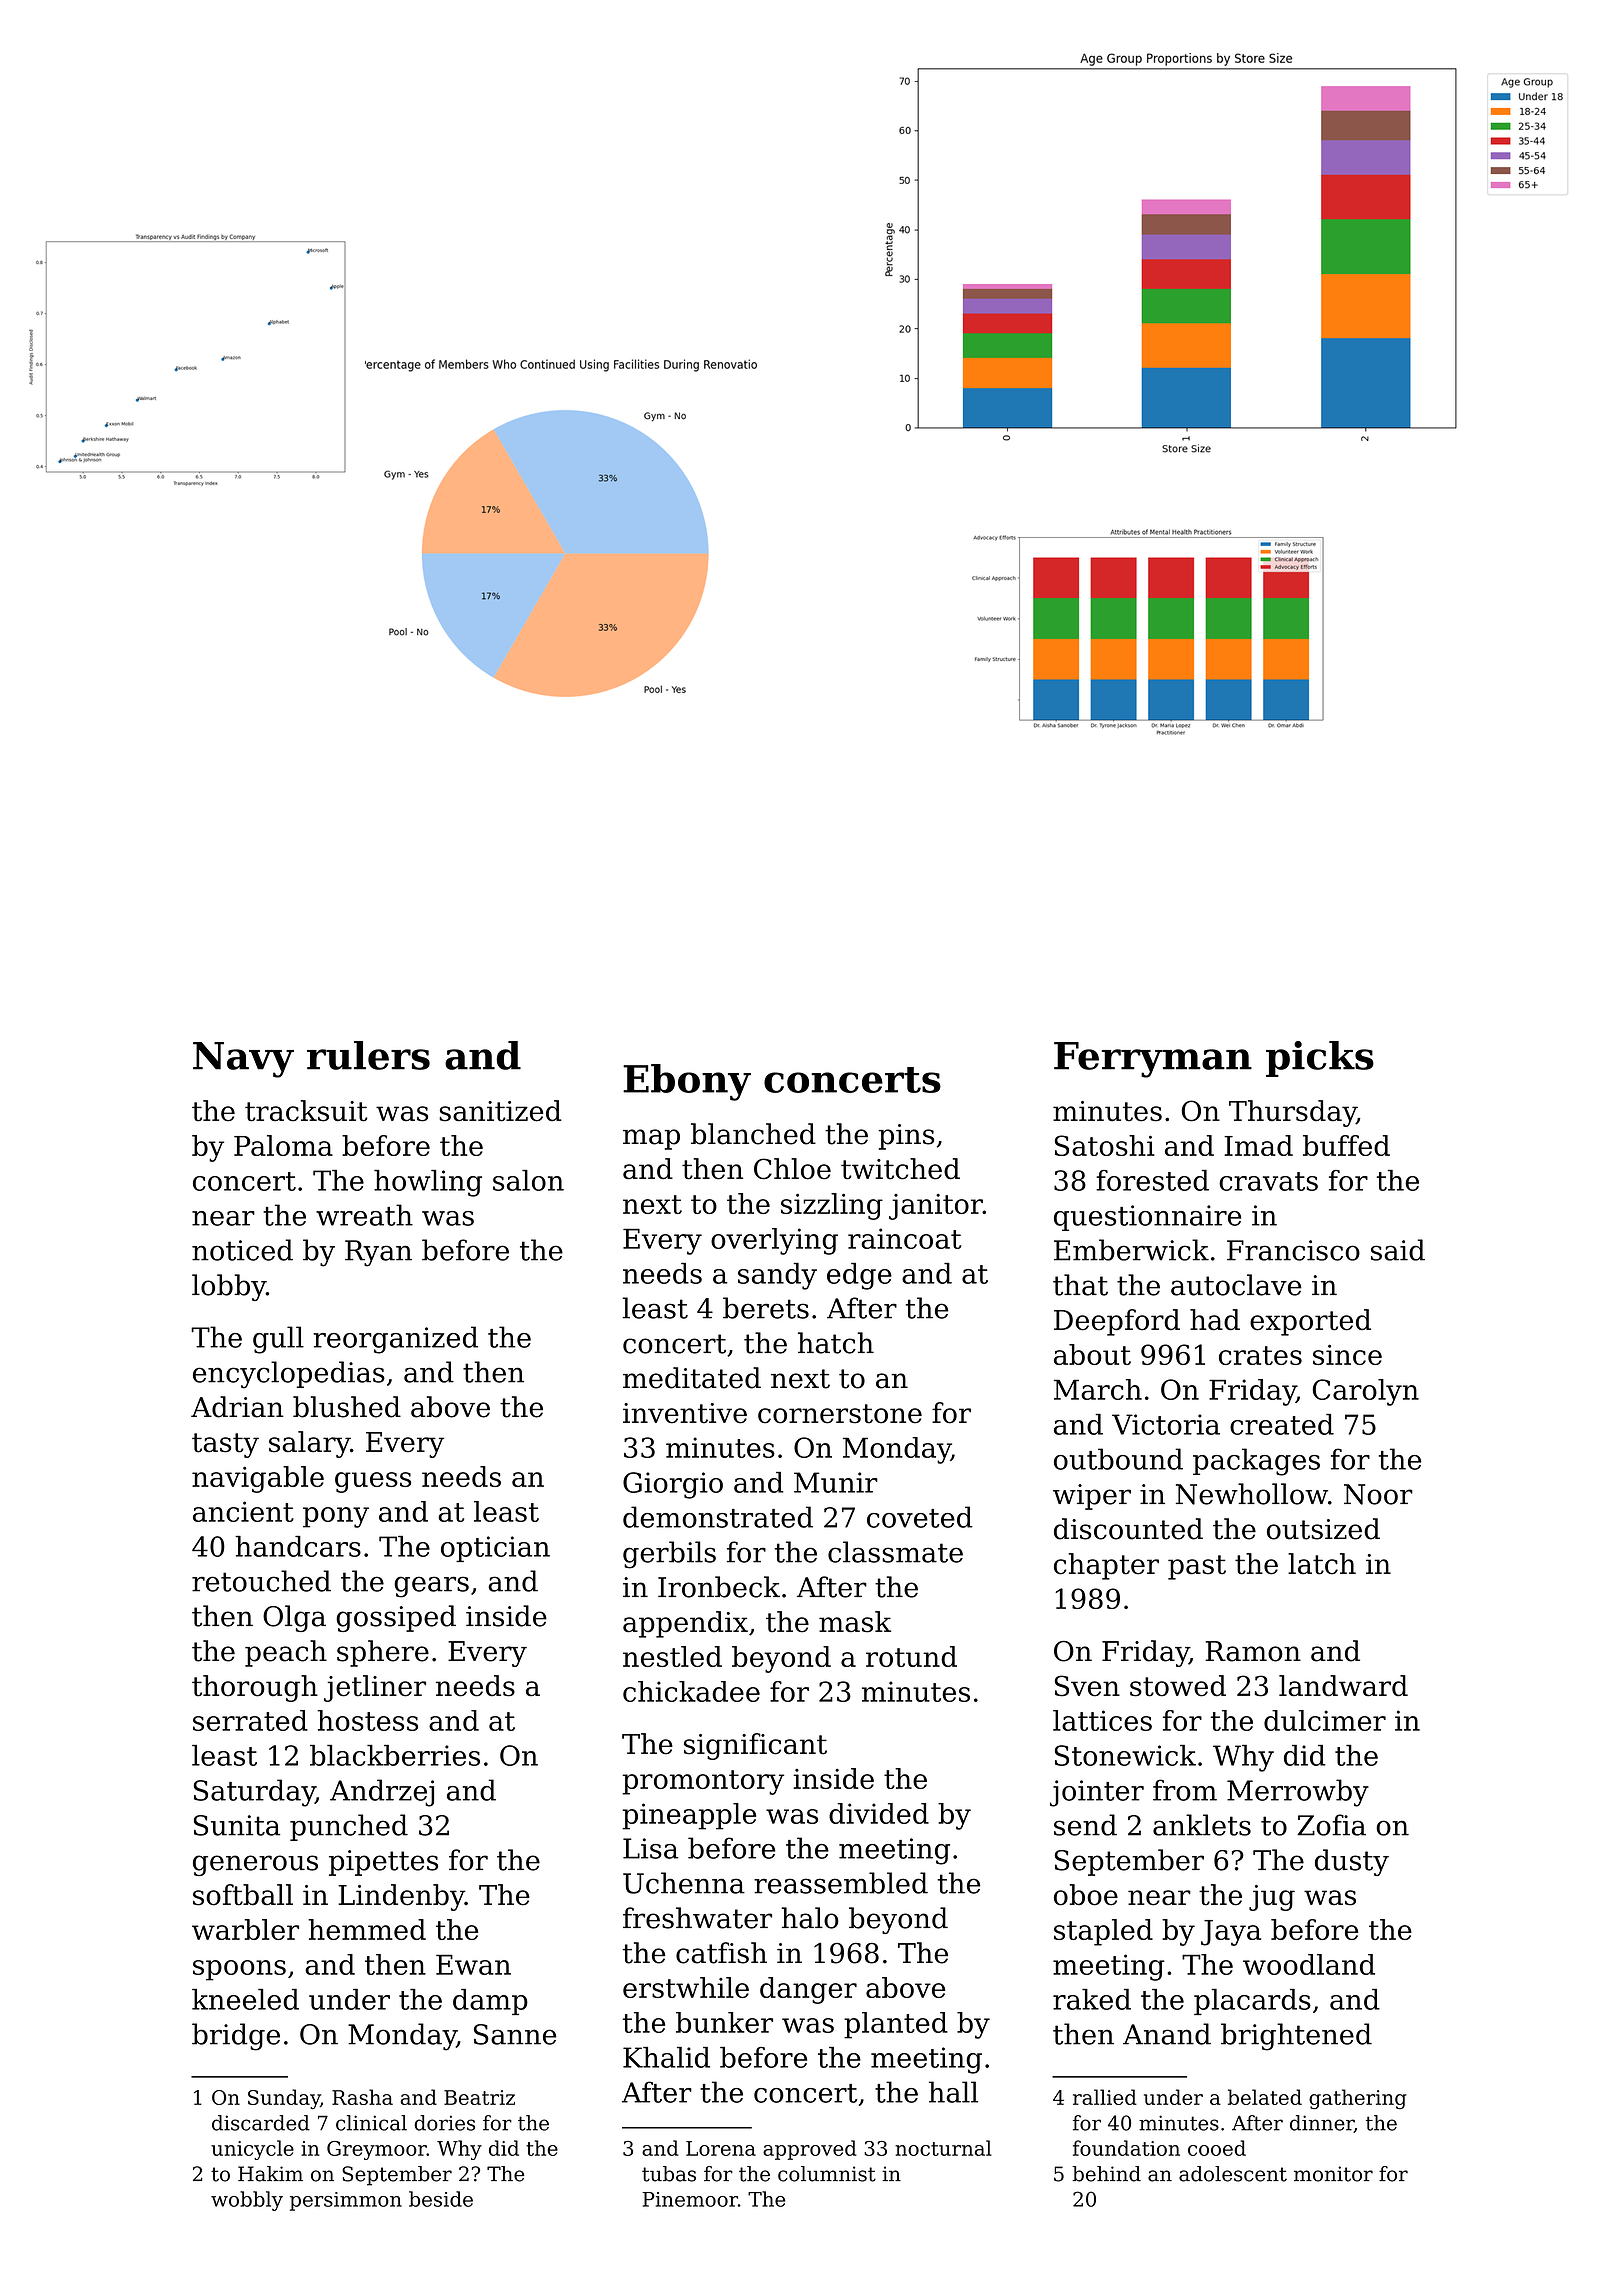 This screenshot has width=1620, height=2292. What do you see at coordinates (225, 1445) in the screenshot?
I see `tasty` at bounding box center [225, 1445].
